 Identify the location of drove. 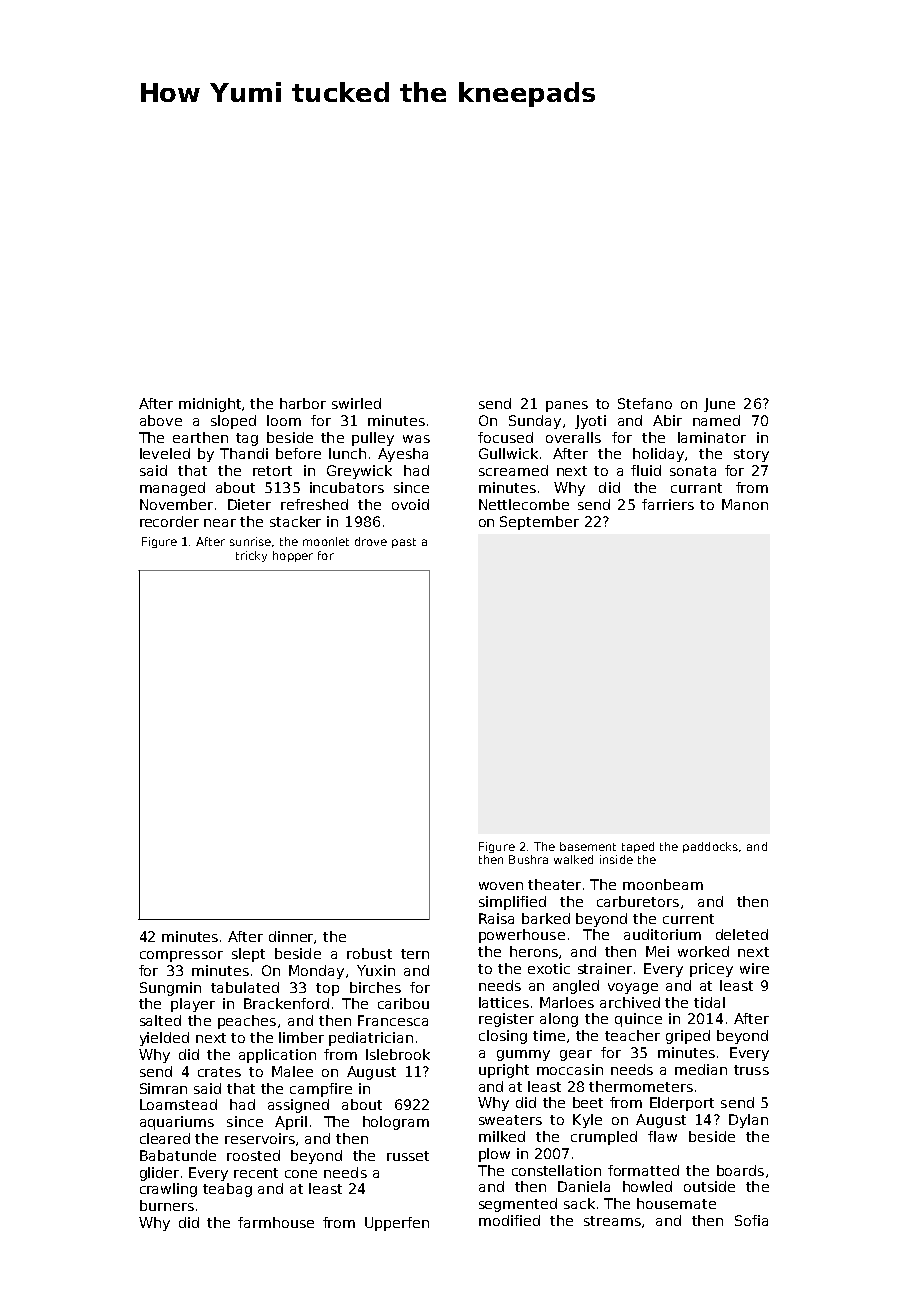
(371, 541).
